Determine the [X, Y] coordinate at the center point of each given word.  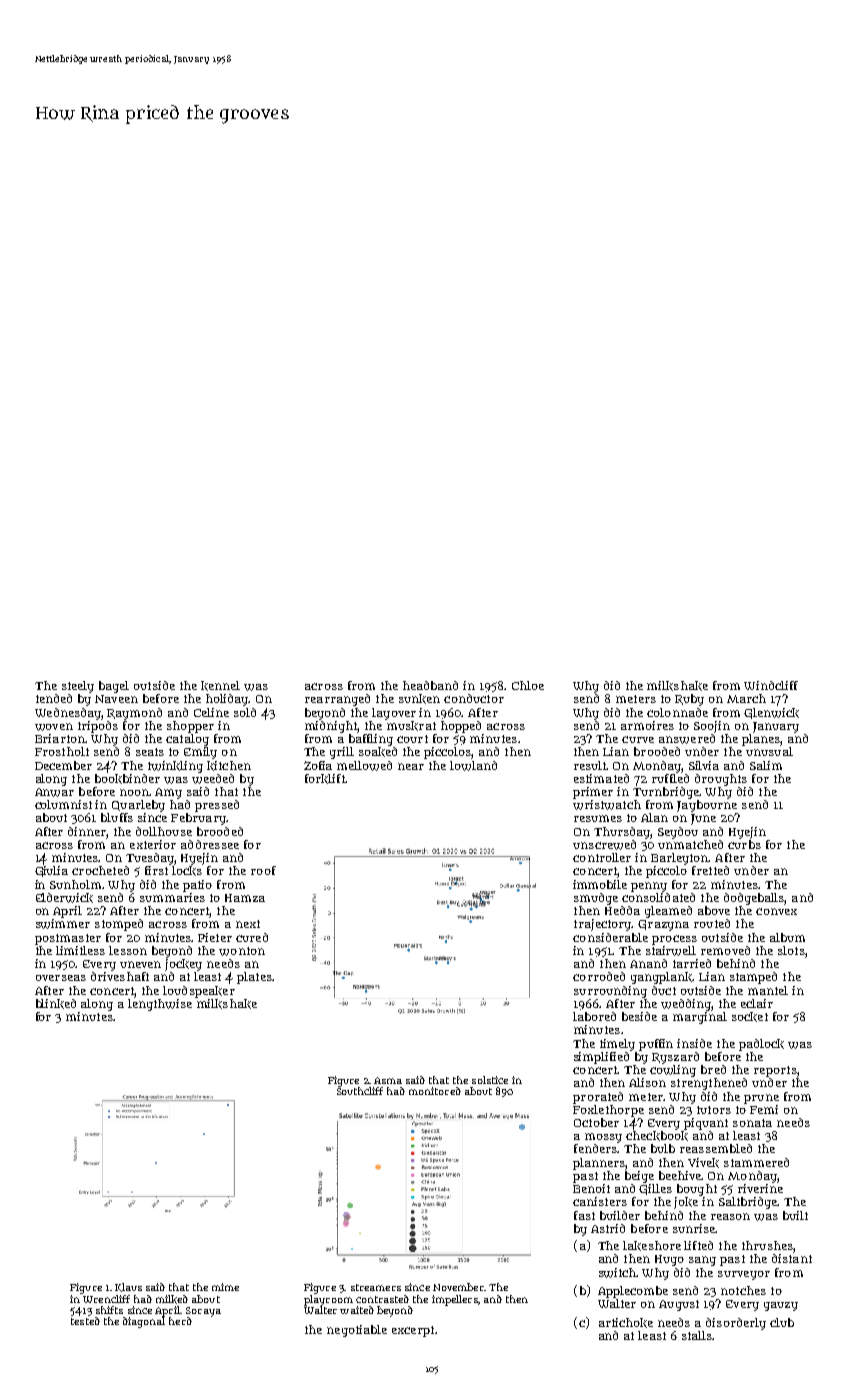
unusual [769, 751]
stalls [697, 1335]
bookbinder [127, 779]
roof [263, 870]
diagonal [144, 1322]
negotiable [357, 1331]
